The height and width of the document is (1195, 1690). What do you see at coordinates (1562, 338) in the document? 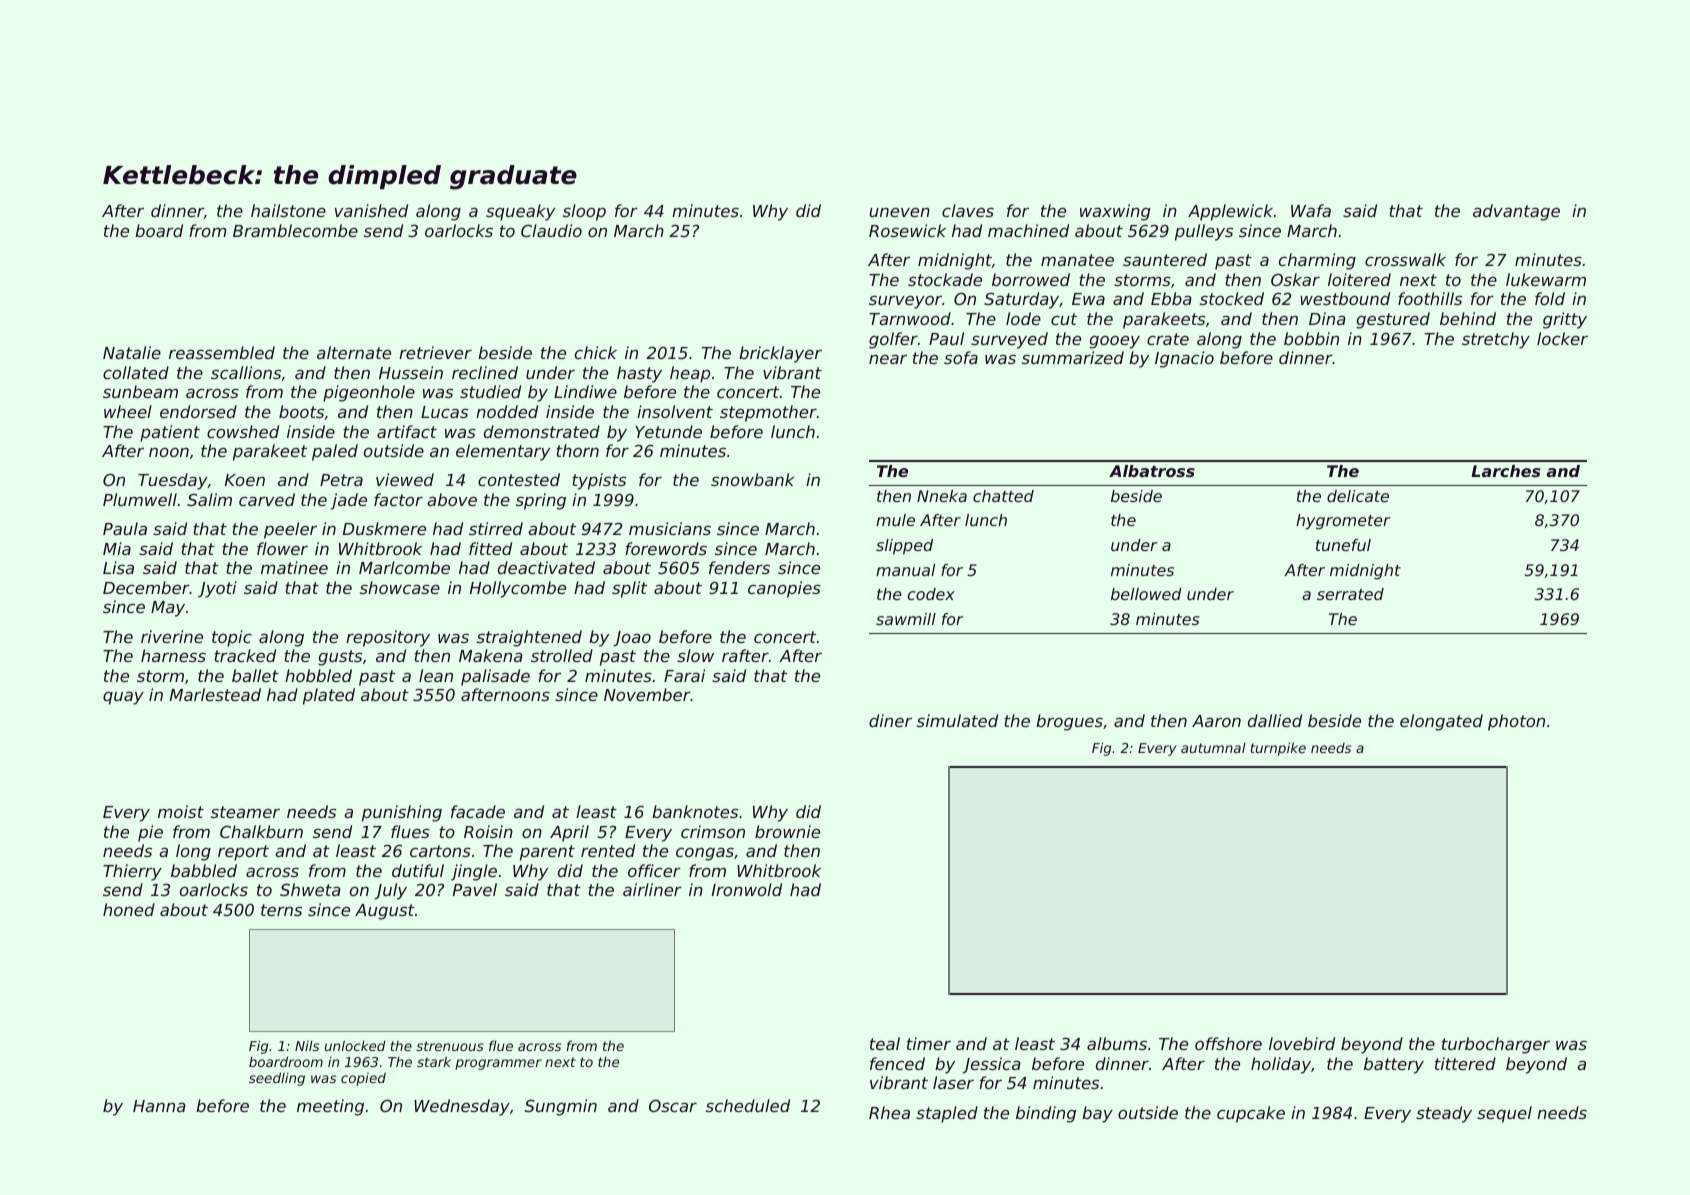
I see `locker` at bounding box center [1562, 338].
